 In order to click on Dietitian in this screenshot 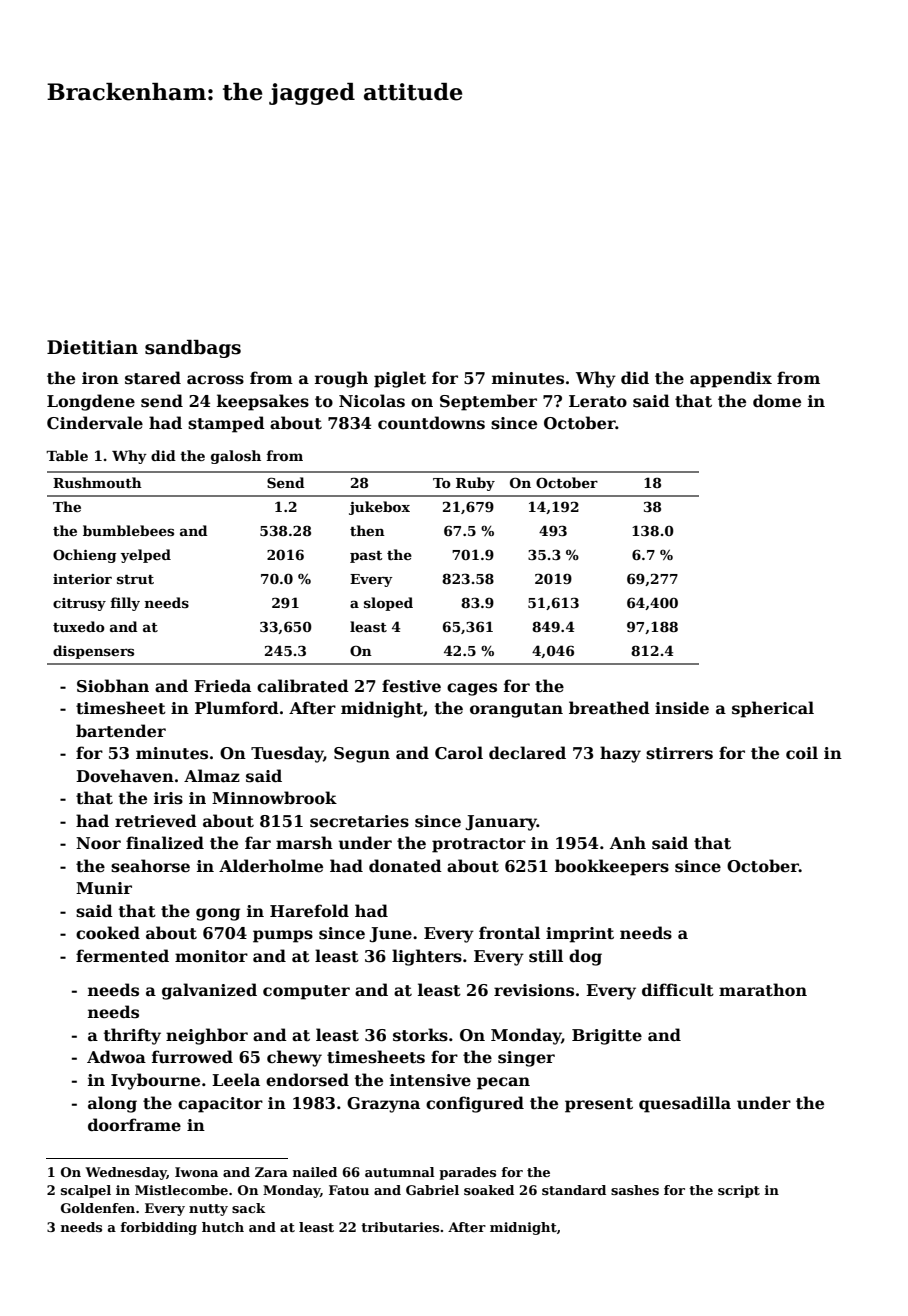, I will do `click(92, 347)`.
